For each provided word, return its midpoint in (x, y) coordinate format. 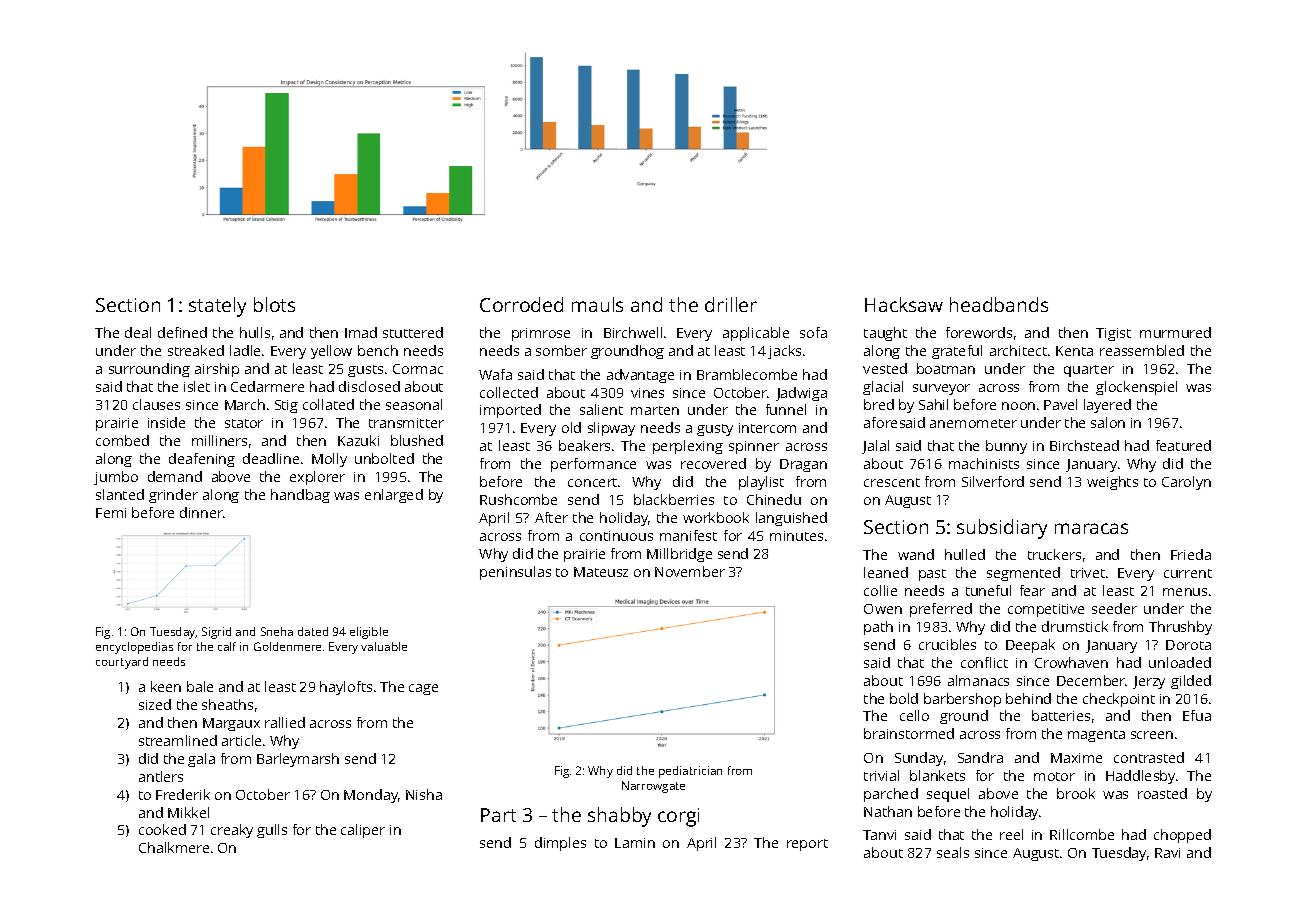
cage (423, 689)
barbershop (962, 700)
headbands (999, 304)
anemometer (973, 423)
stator (244, 423)
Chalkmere (174, 847)
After (551, 517)
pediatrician (690, 772)
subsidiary (1002, 529)
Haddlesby (1140, 777)
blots (274, 304)
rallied (285, 722)
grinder (173, 496)
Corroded (521, 304)
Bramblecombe (747, 374)
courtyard (122, 663)
